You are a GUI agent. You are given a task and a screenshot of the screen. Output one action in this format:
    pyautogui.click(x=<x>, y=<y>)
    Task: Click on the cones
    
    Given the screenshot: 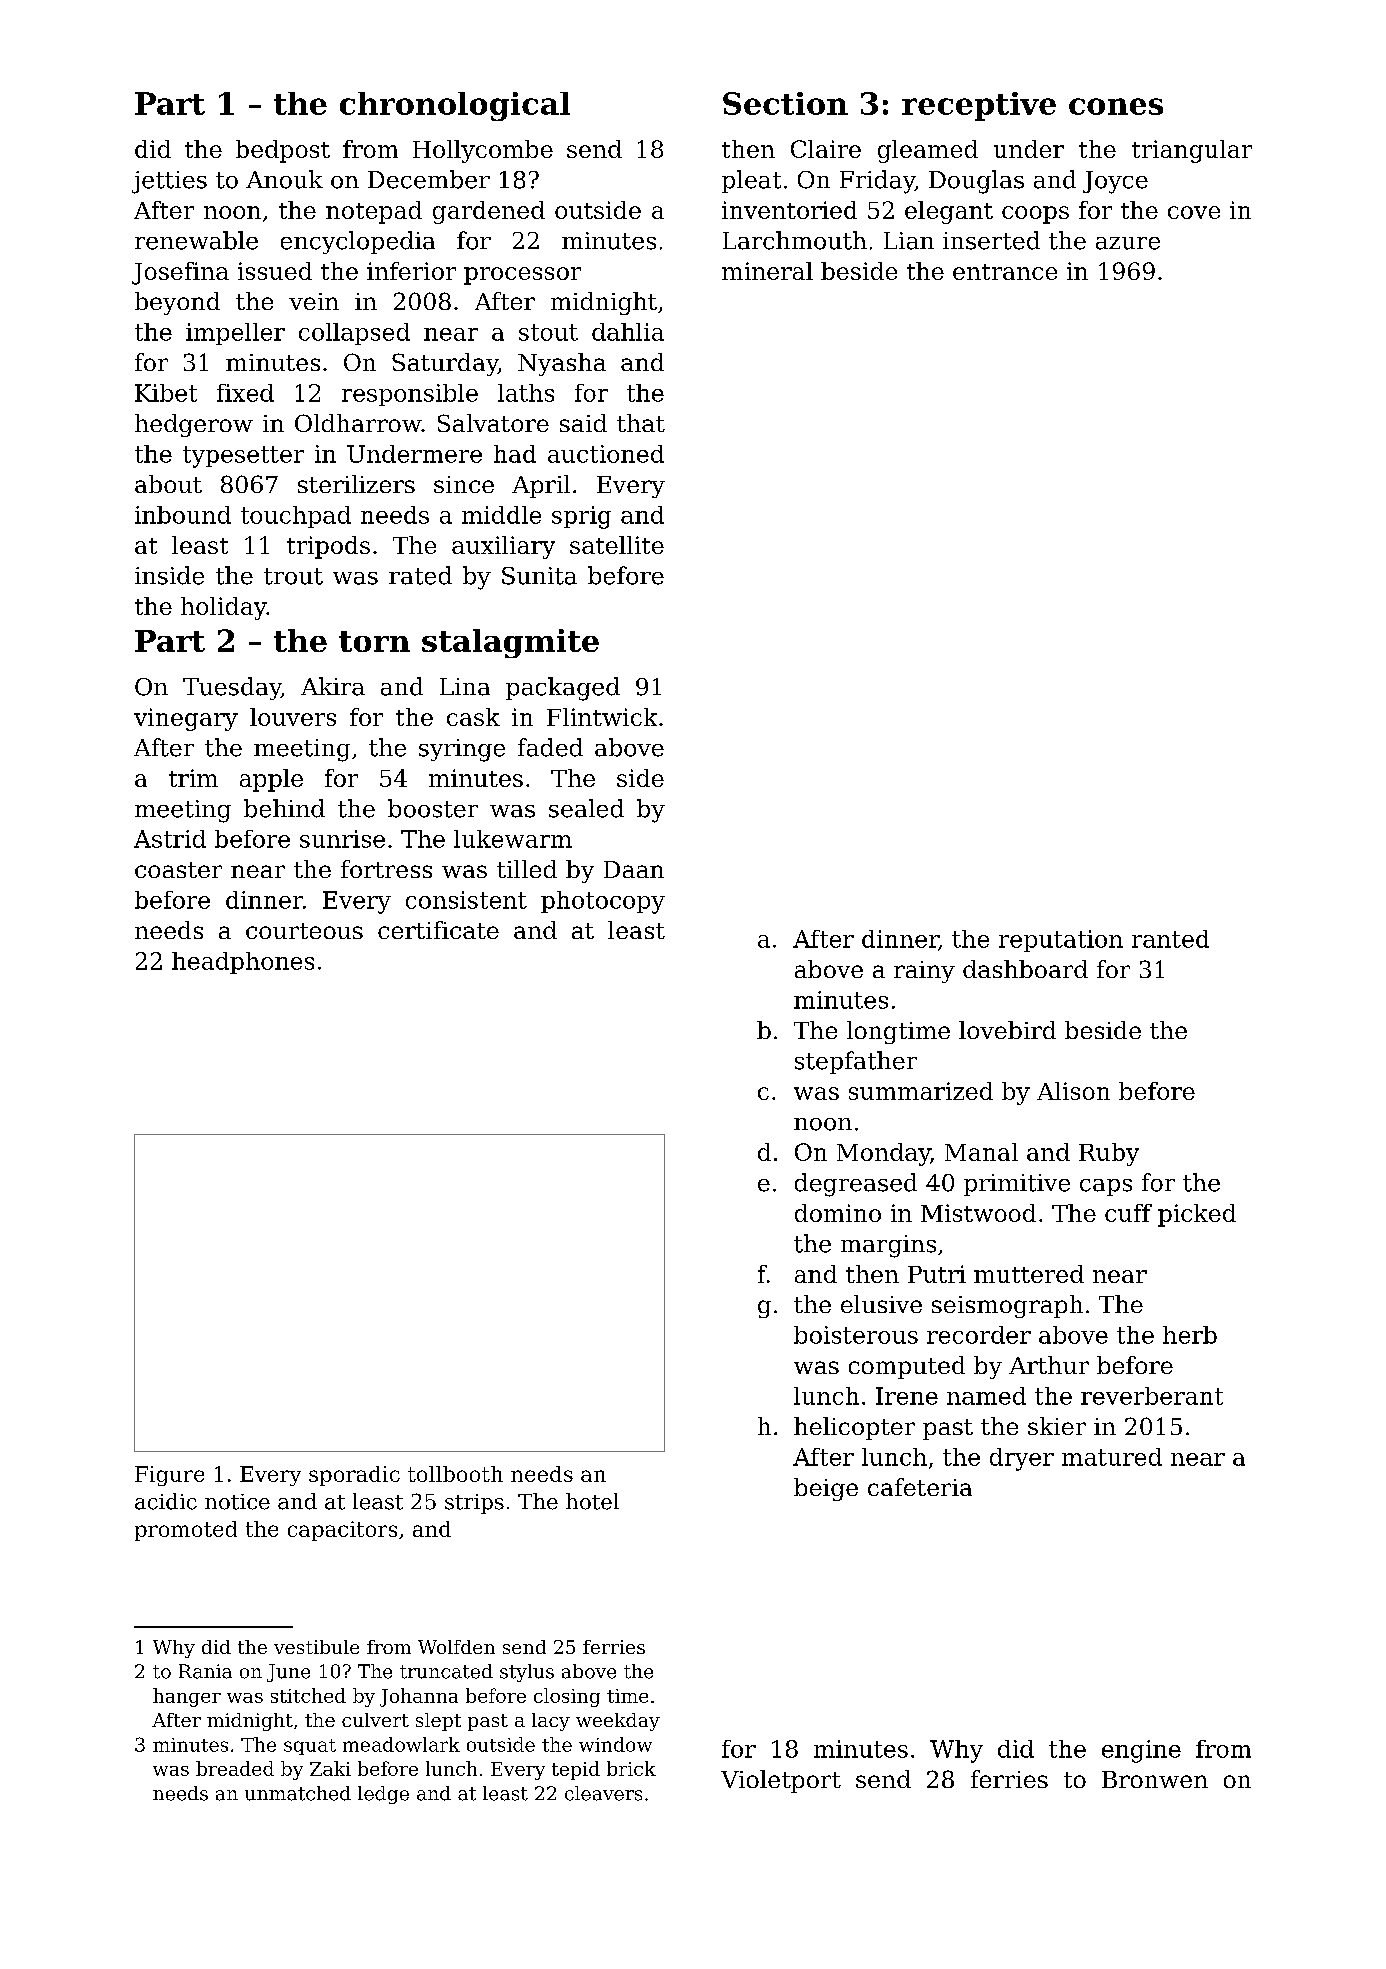 What is the action you would take?
    pyautogui.click(x=1116, y=106)
